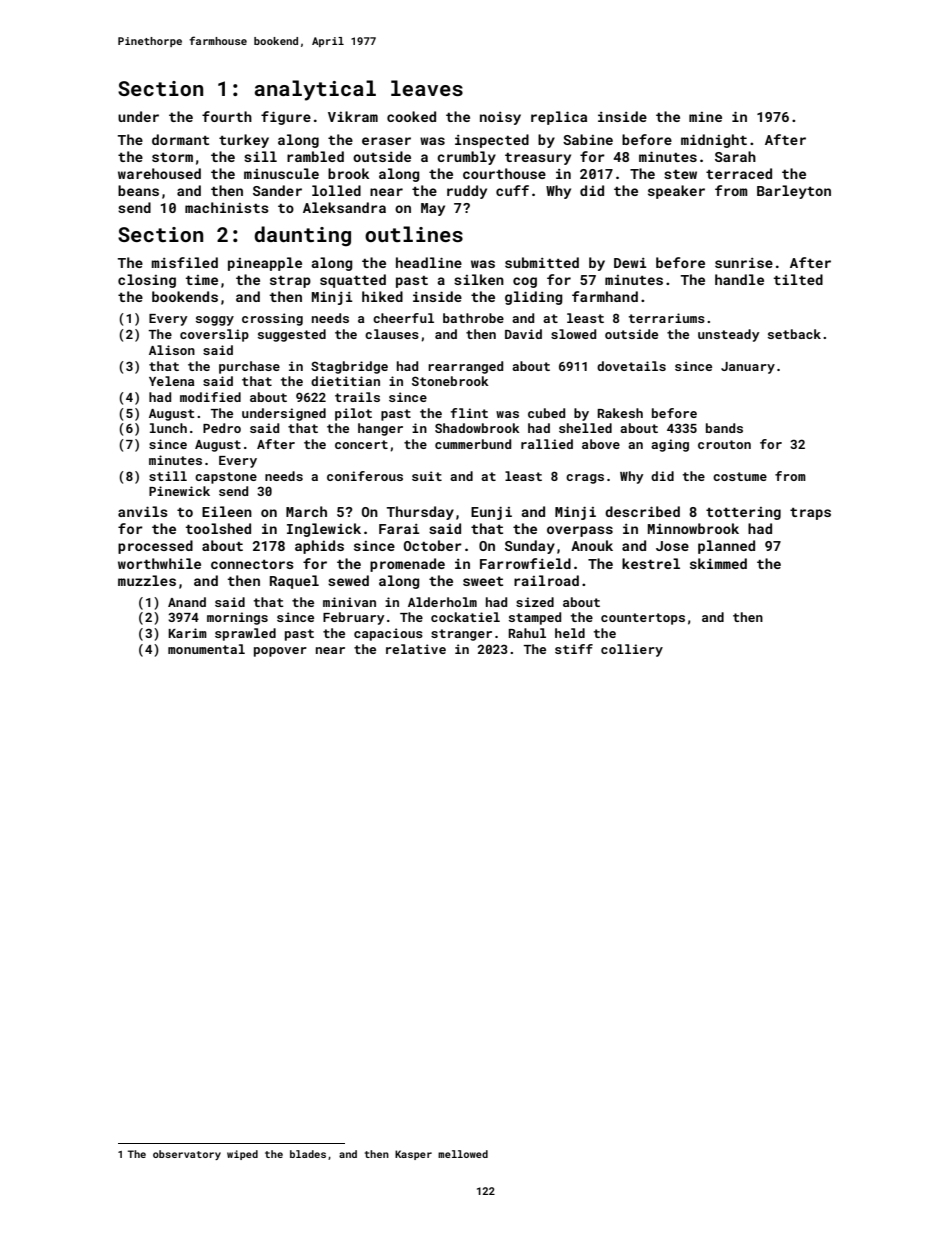 This screenshot has height=1233, width=952. What do you see at coordinates (631, 366) in the screenshot?
I see `dovetails` at bounding box center [631, 366].
